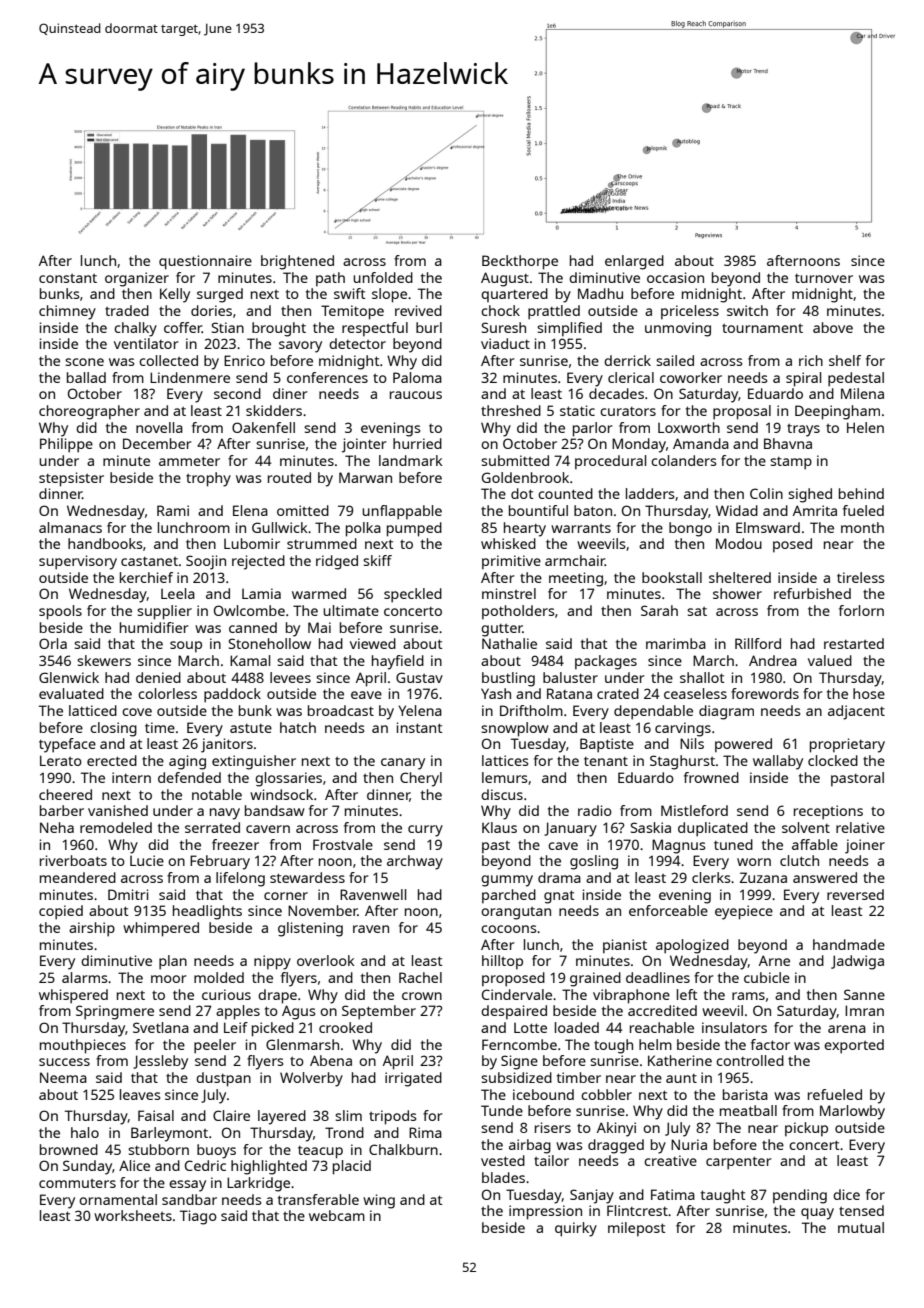 The width and height of the screenshot is (924, 1308). What do you see at coordinates (504, 327) in the screenshot?
I see `Suresh` at bounding box center [504, 327].
